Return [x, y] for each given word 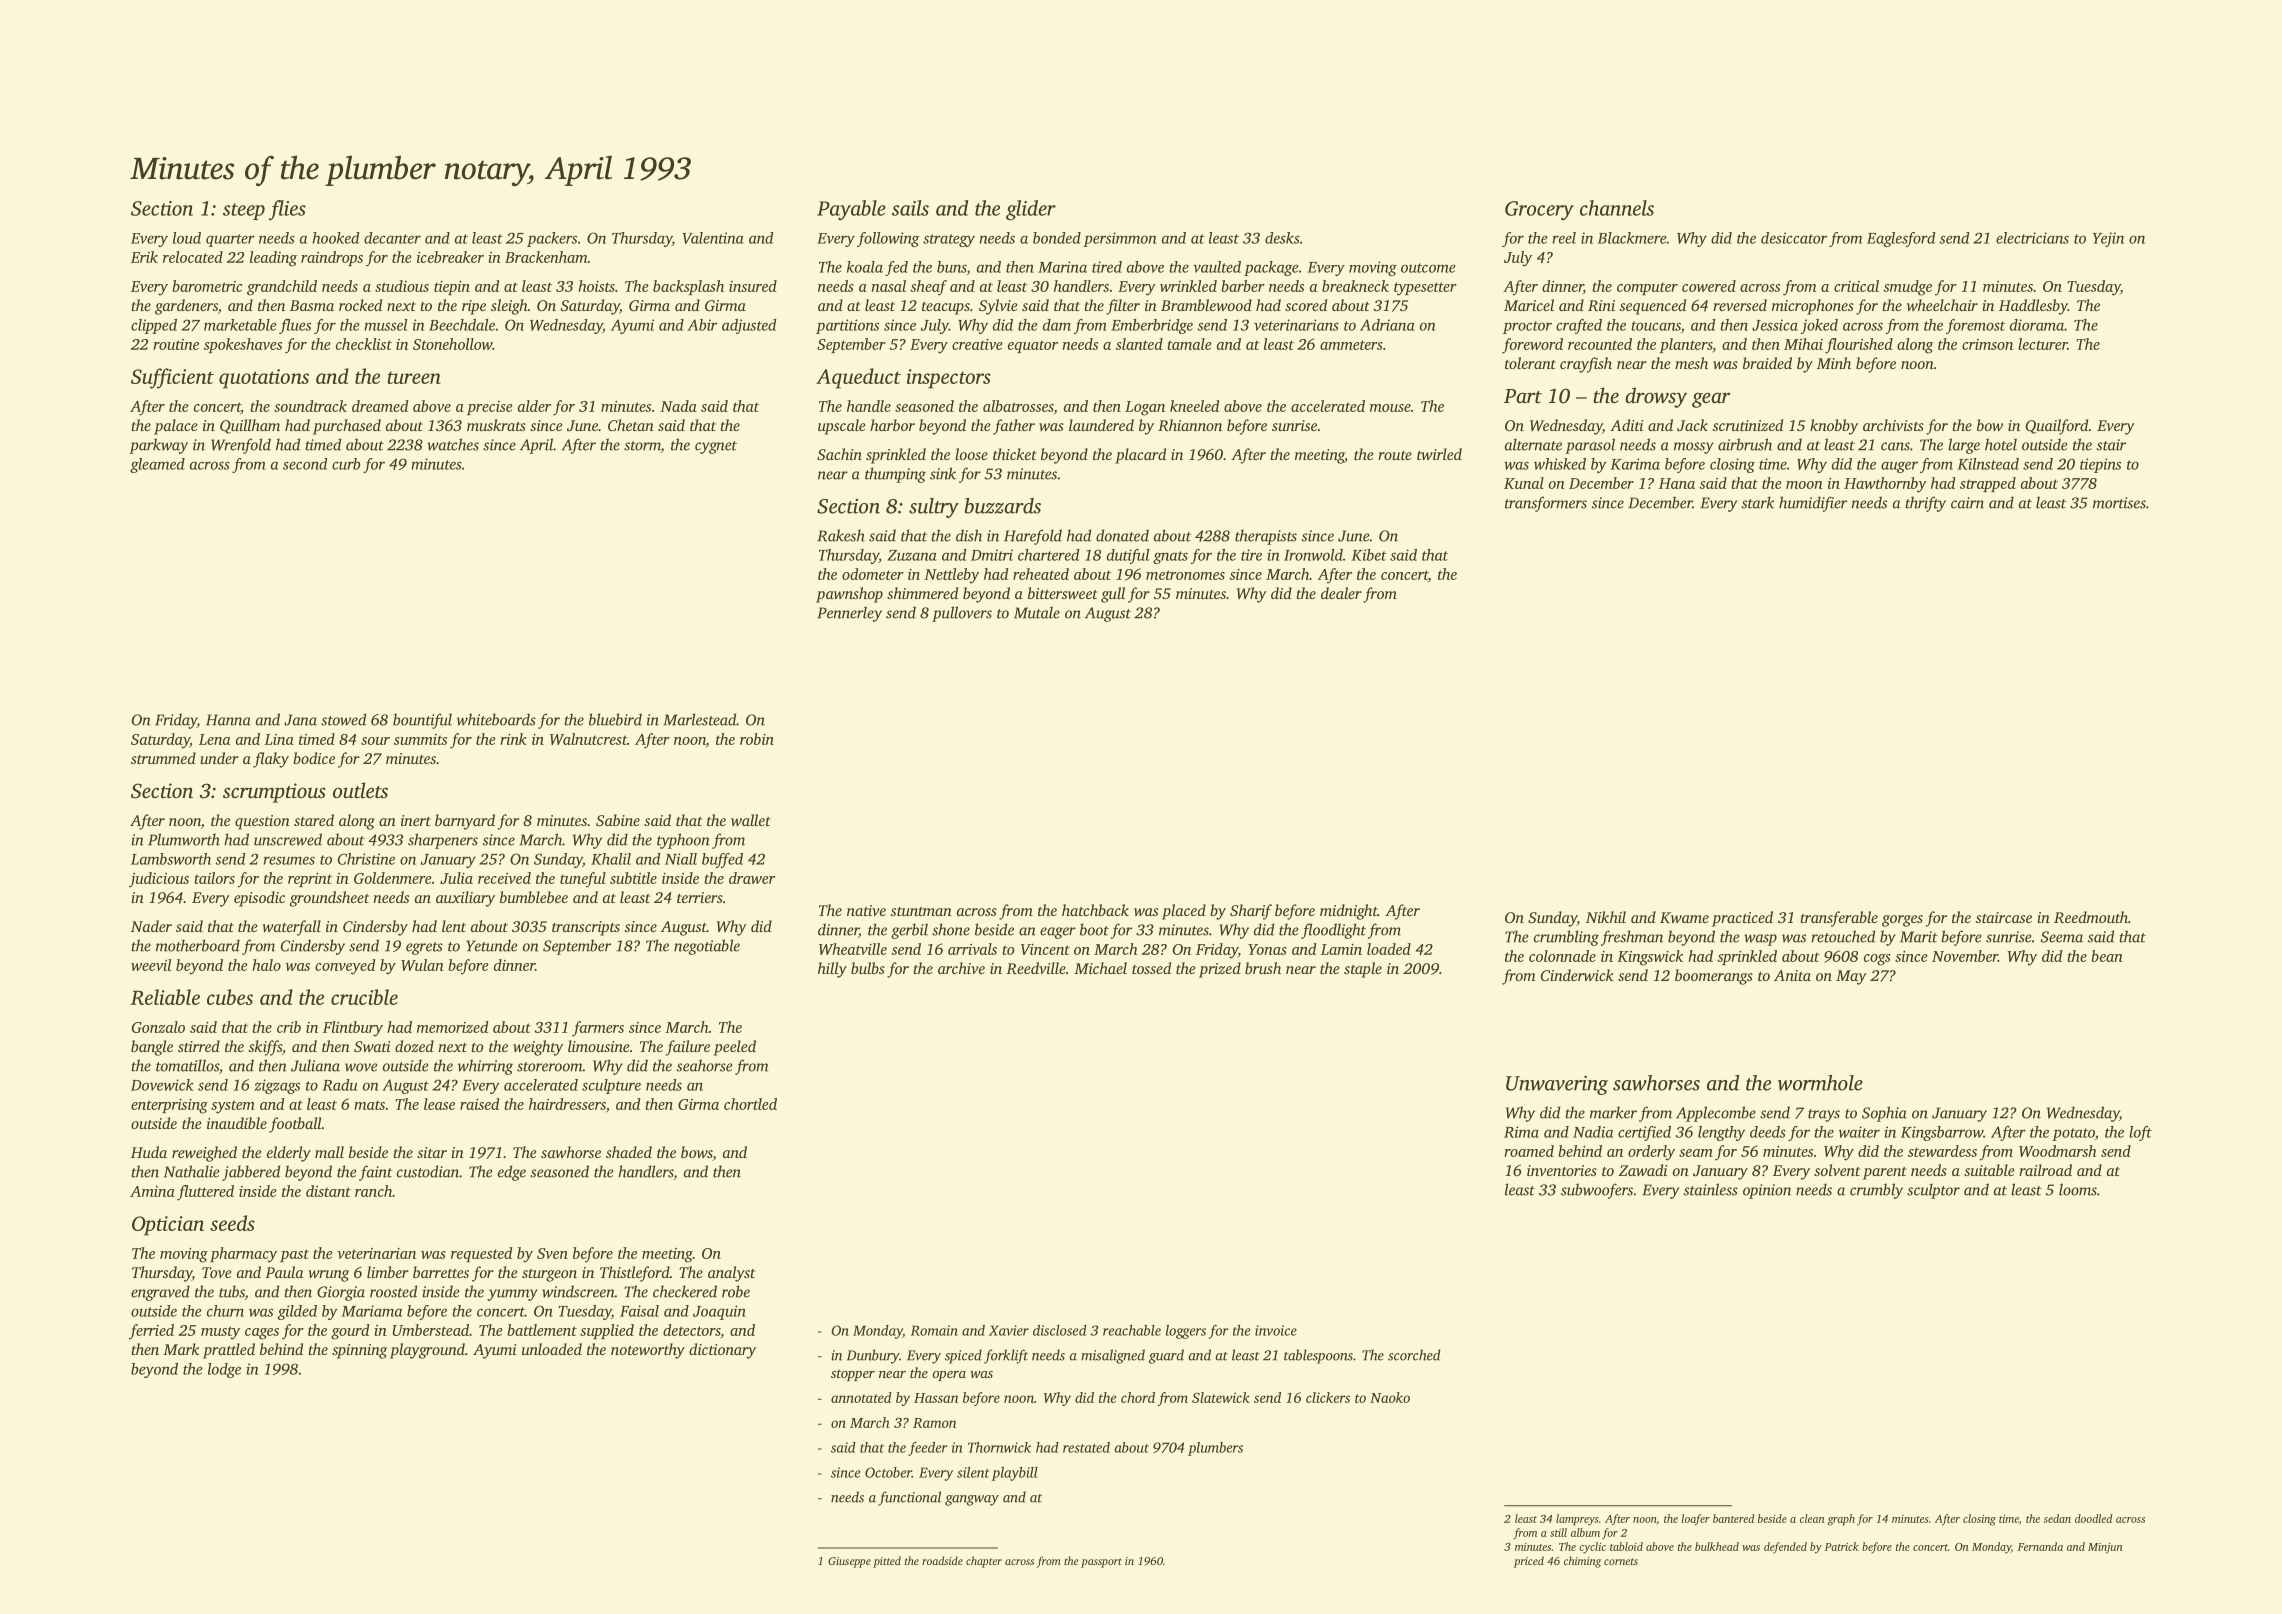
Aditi [1626, 425]
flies [287, 210]
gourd [350, 1332]
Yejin [2108, 239]
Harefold [1033, 537]
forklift [1006, 1356]
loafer [1696, 1520]
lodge [224, 1370]
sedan [2057, 1518]
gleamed [157, 465]
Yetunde [491, 945]
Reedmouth [2091, 917]
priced [1529, 1562]
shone [951, 929]
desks [1282, 238]
